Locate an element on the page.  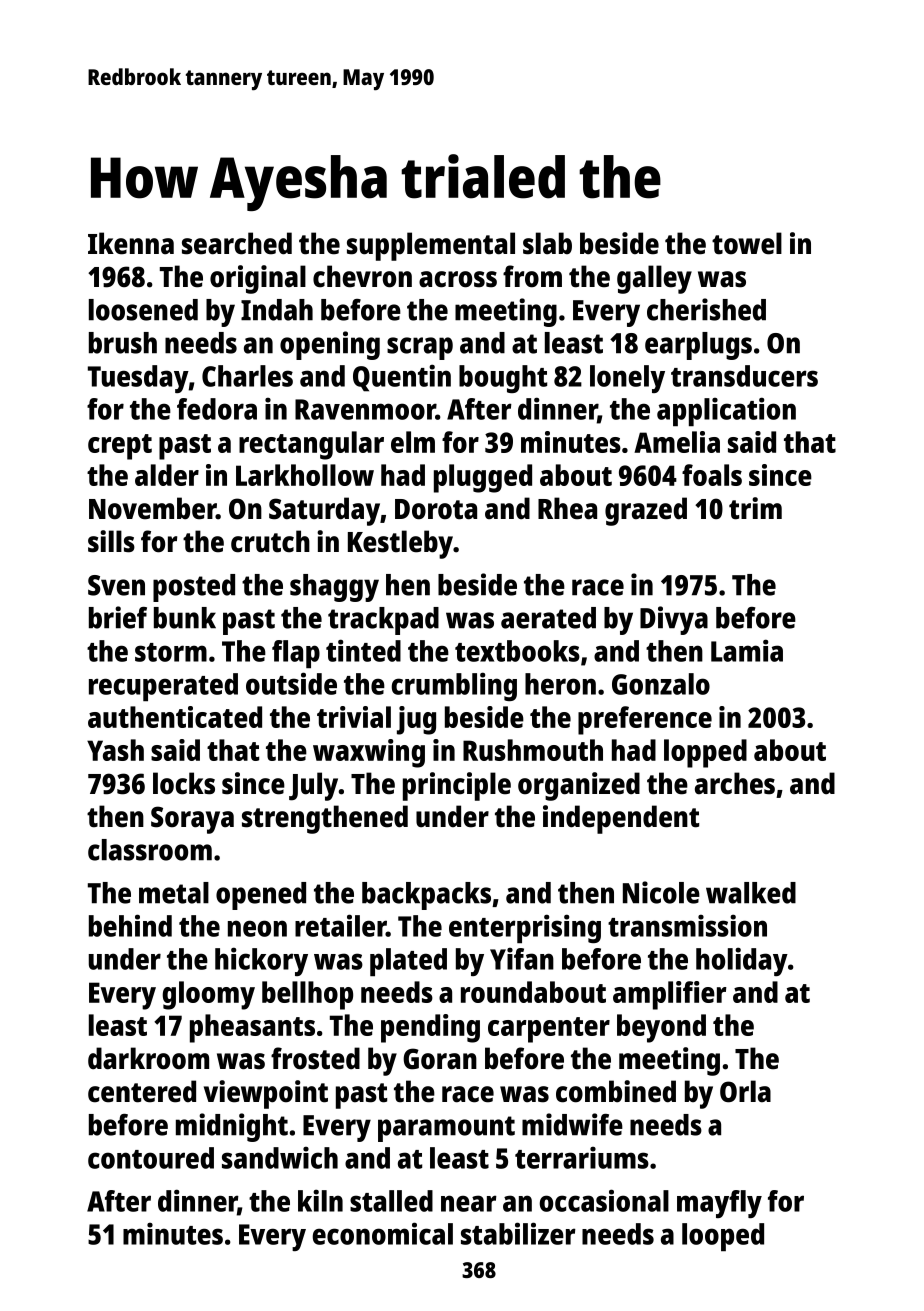
Tuesday is located at coordinates (138, 379).
